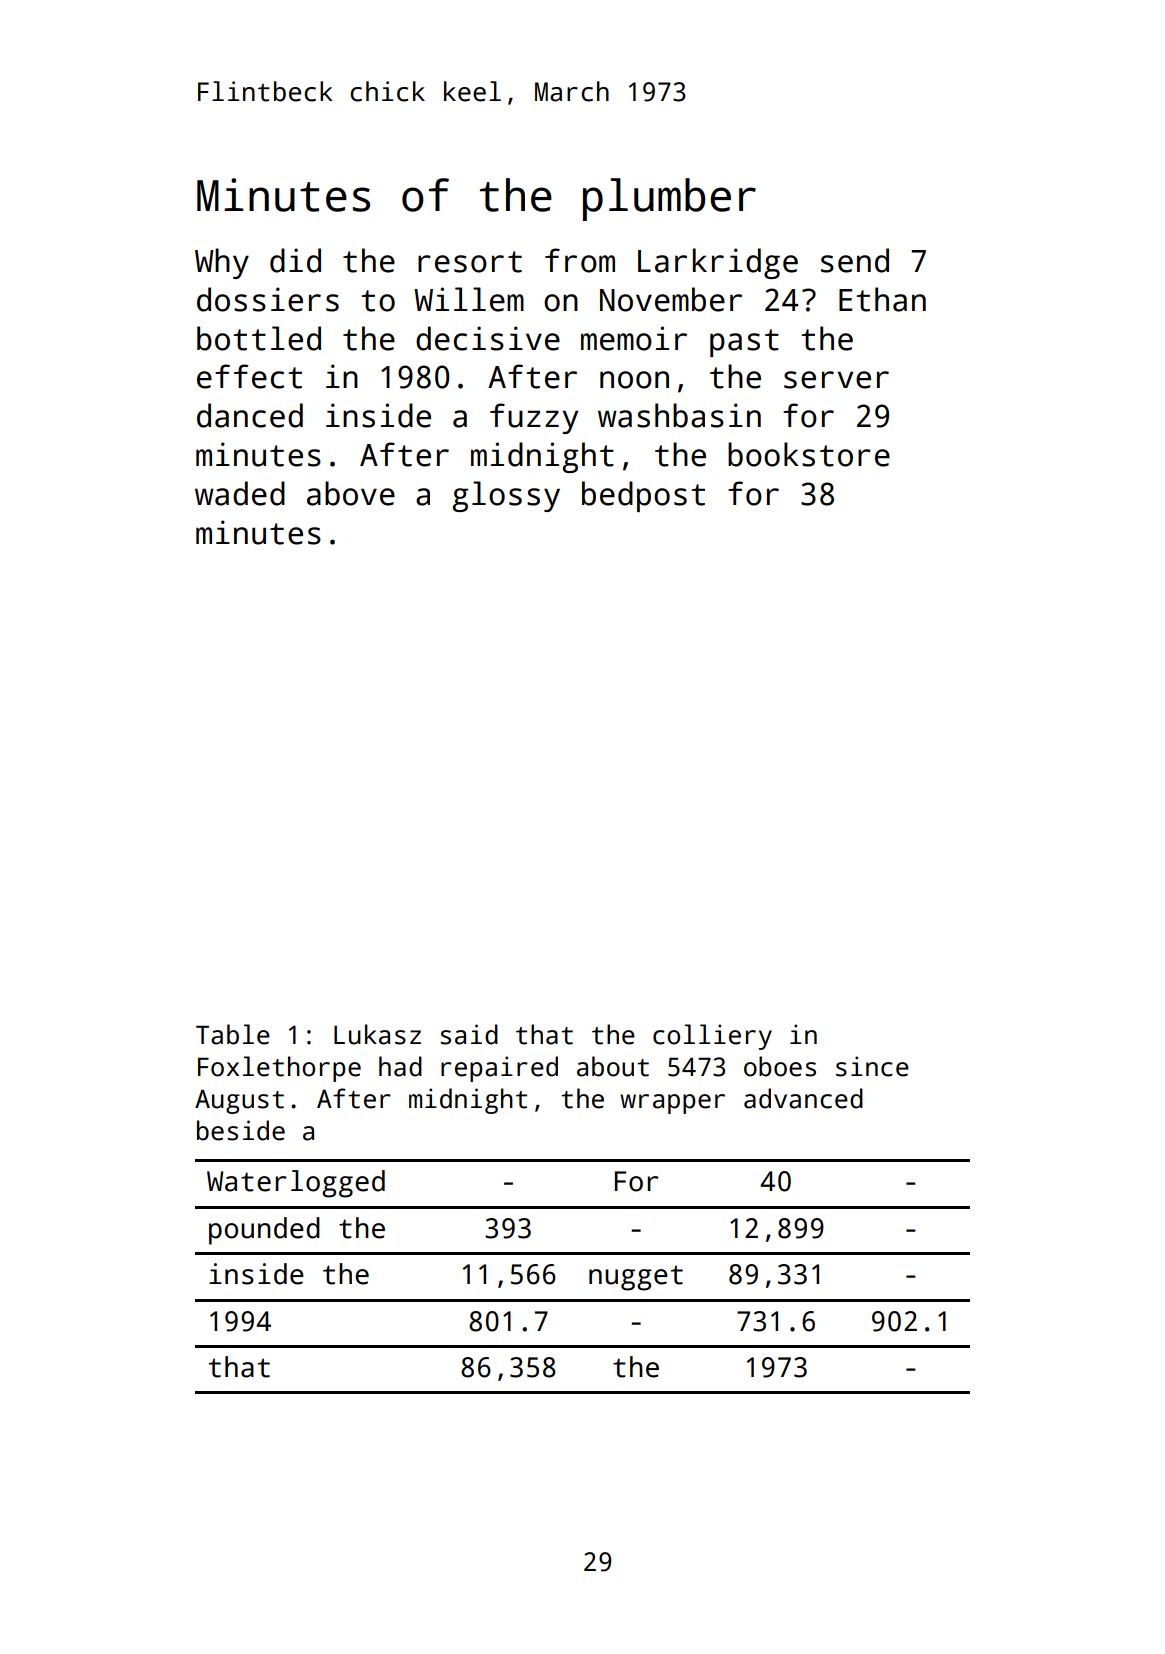 The width and height of the screenshot is (1165, 1654). I want to click on above, so click(351, 493).
